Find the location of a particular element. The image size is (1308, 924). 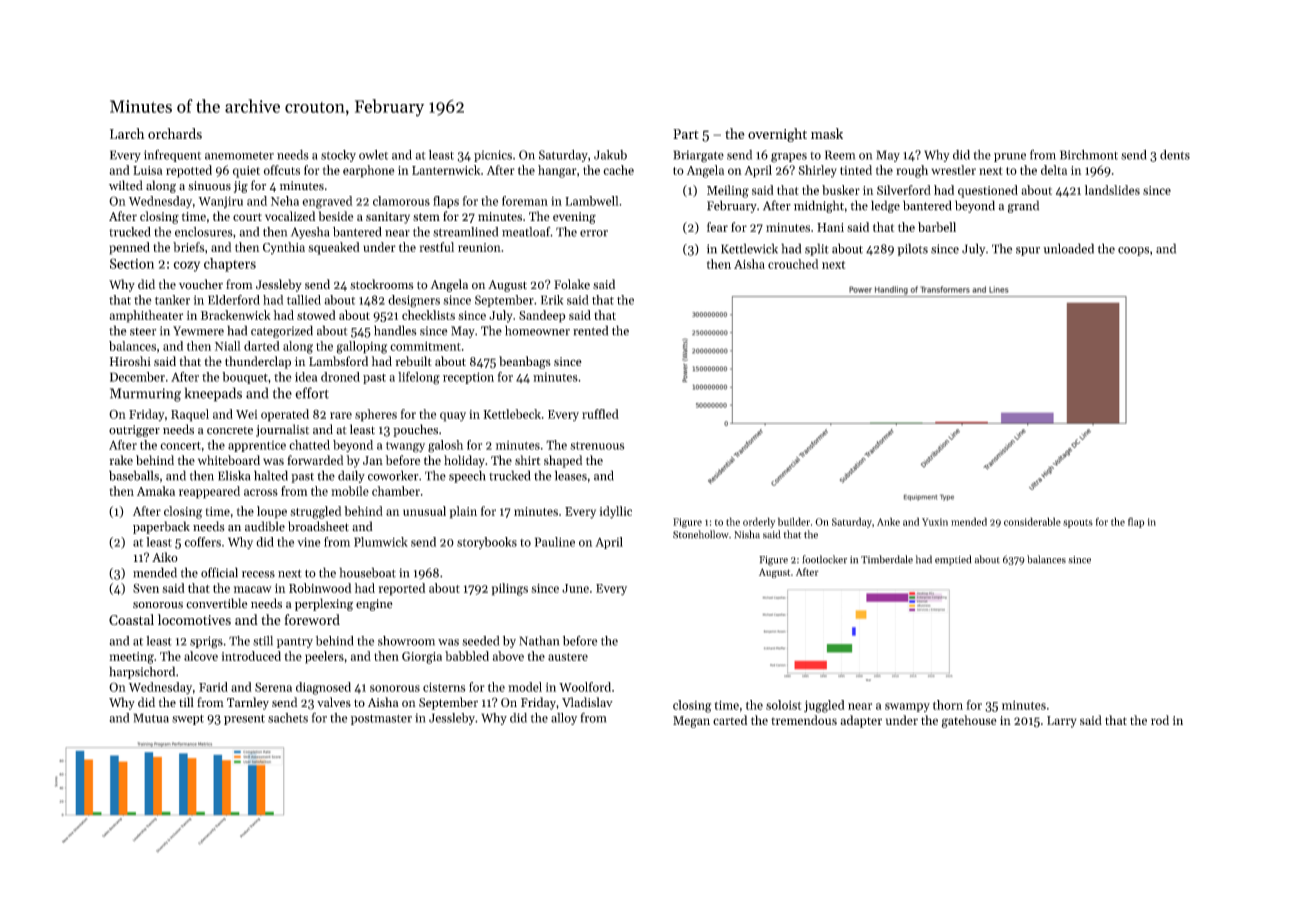

baseballs is located at coordinates (134, 475).
